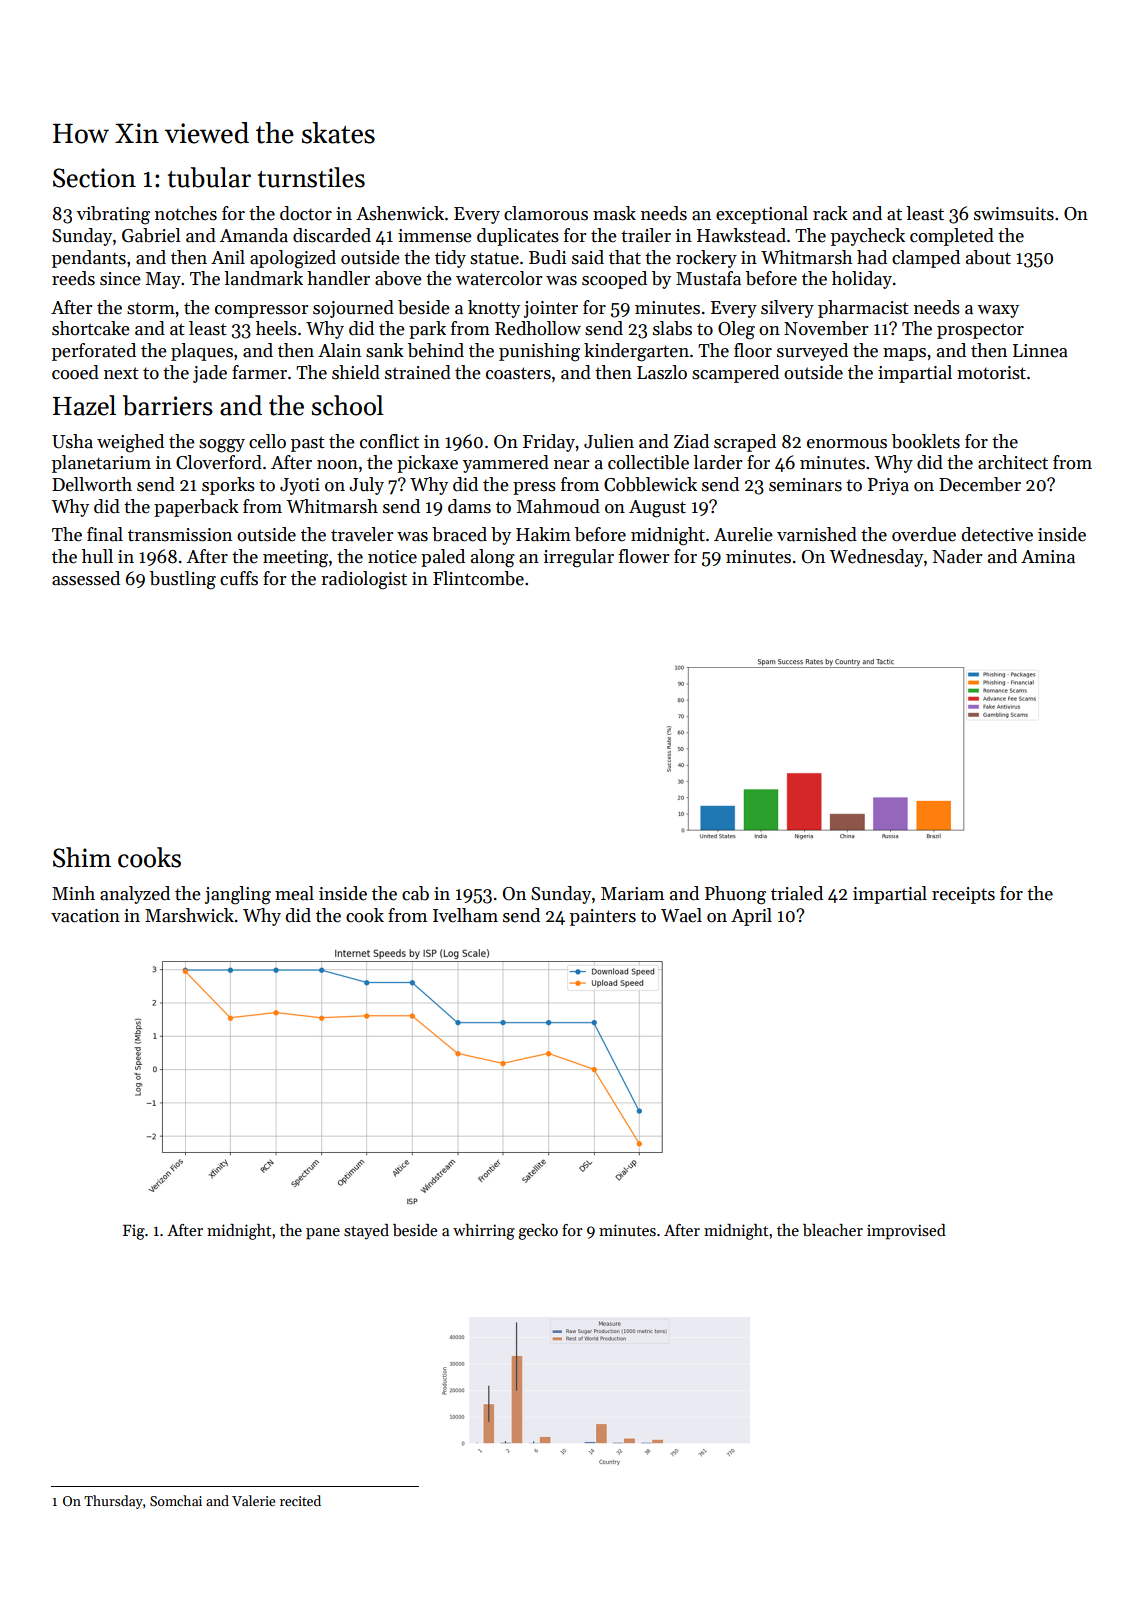  I want to click on Somchai, so click(176, 1500).
